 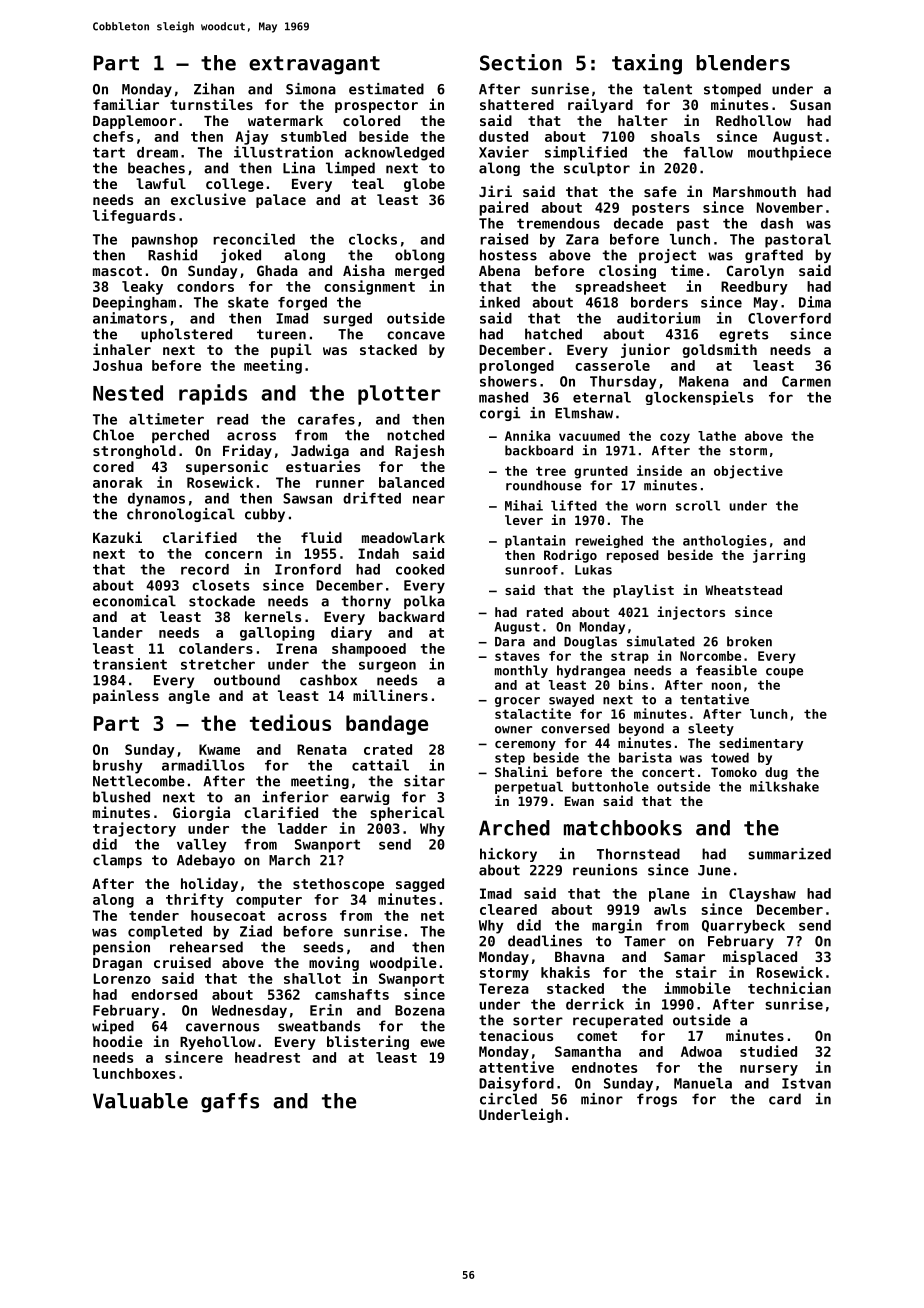 I want to click on conversed, so click(x=575, y=728).
